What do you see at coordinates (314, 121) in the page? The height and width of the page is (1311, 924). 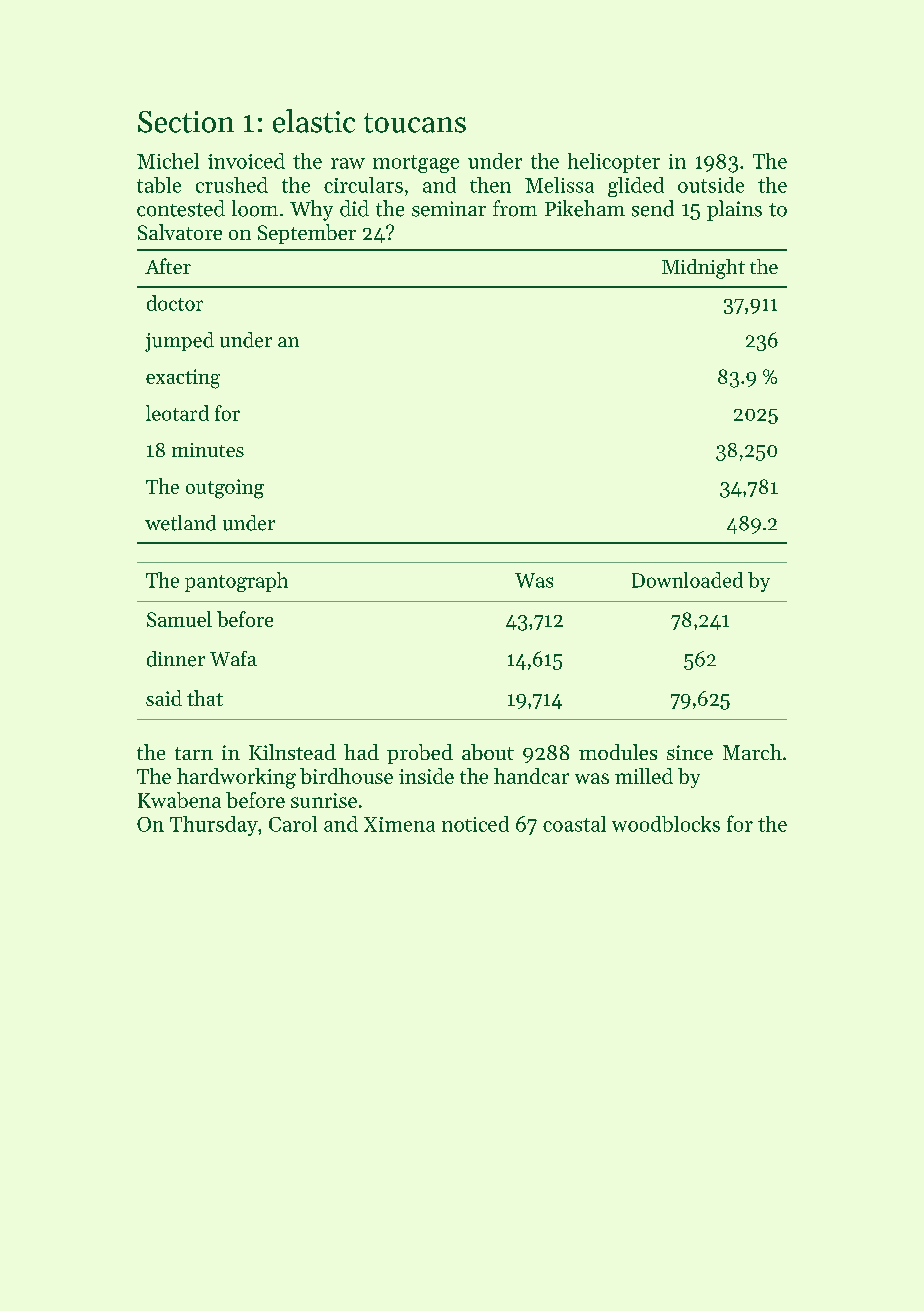 I see `elastic` at bounding box center [314, 121].
